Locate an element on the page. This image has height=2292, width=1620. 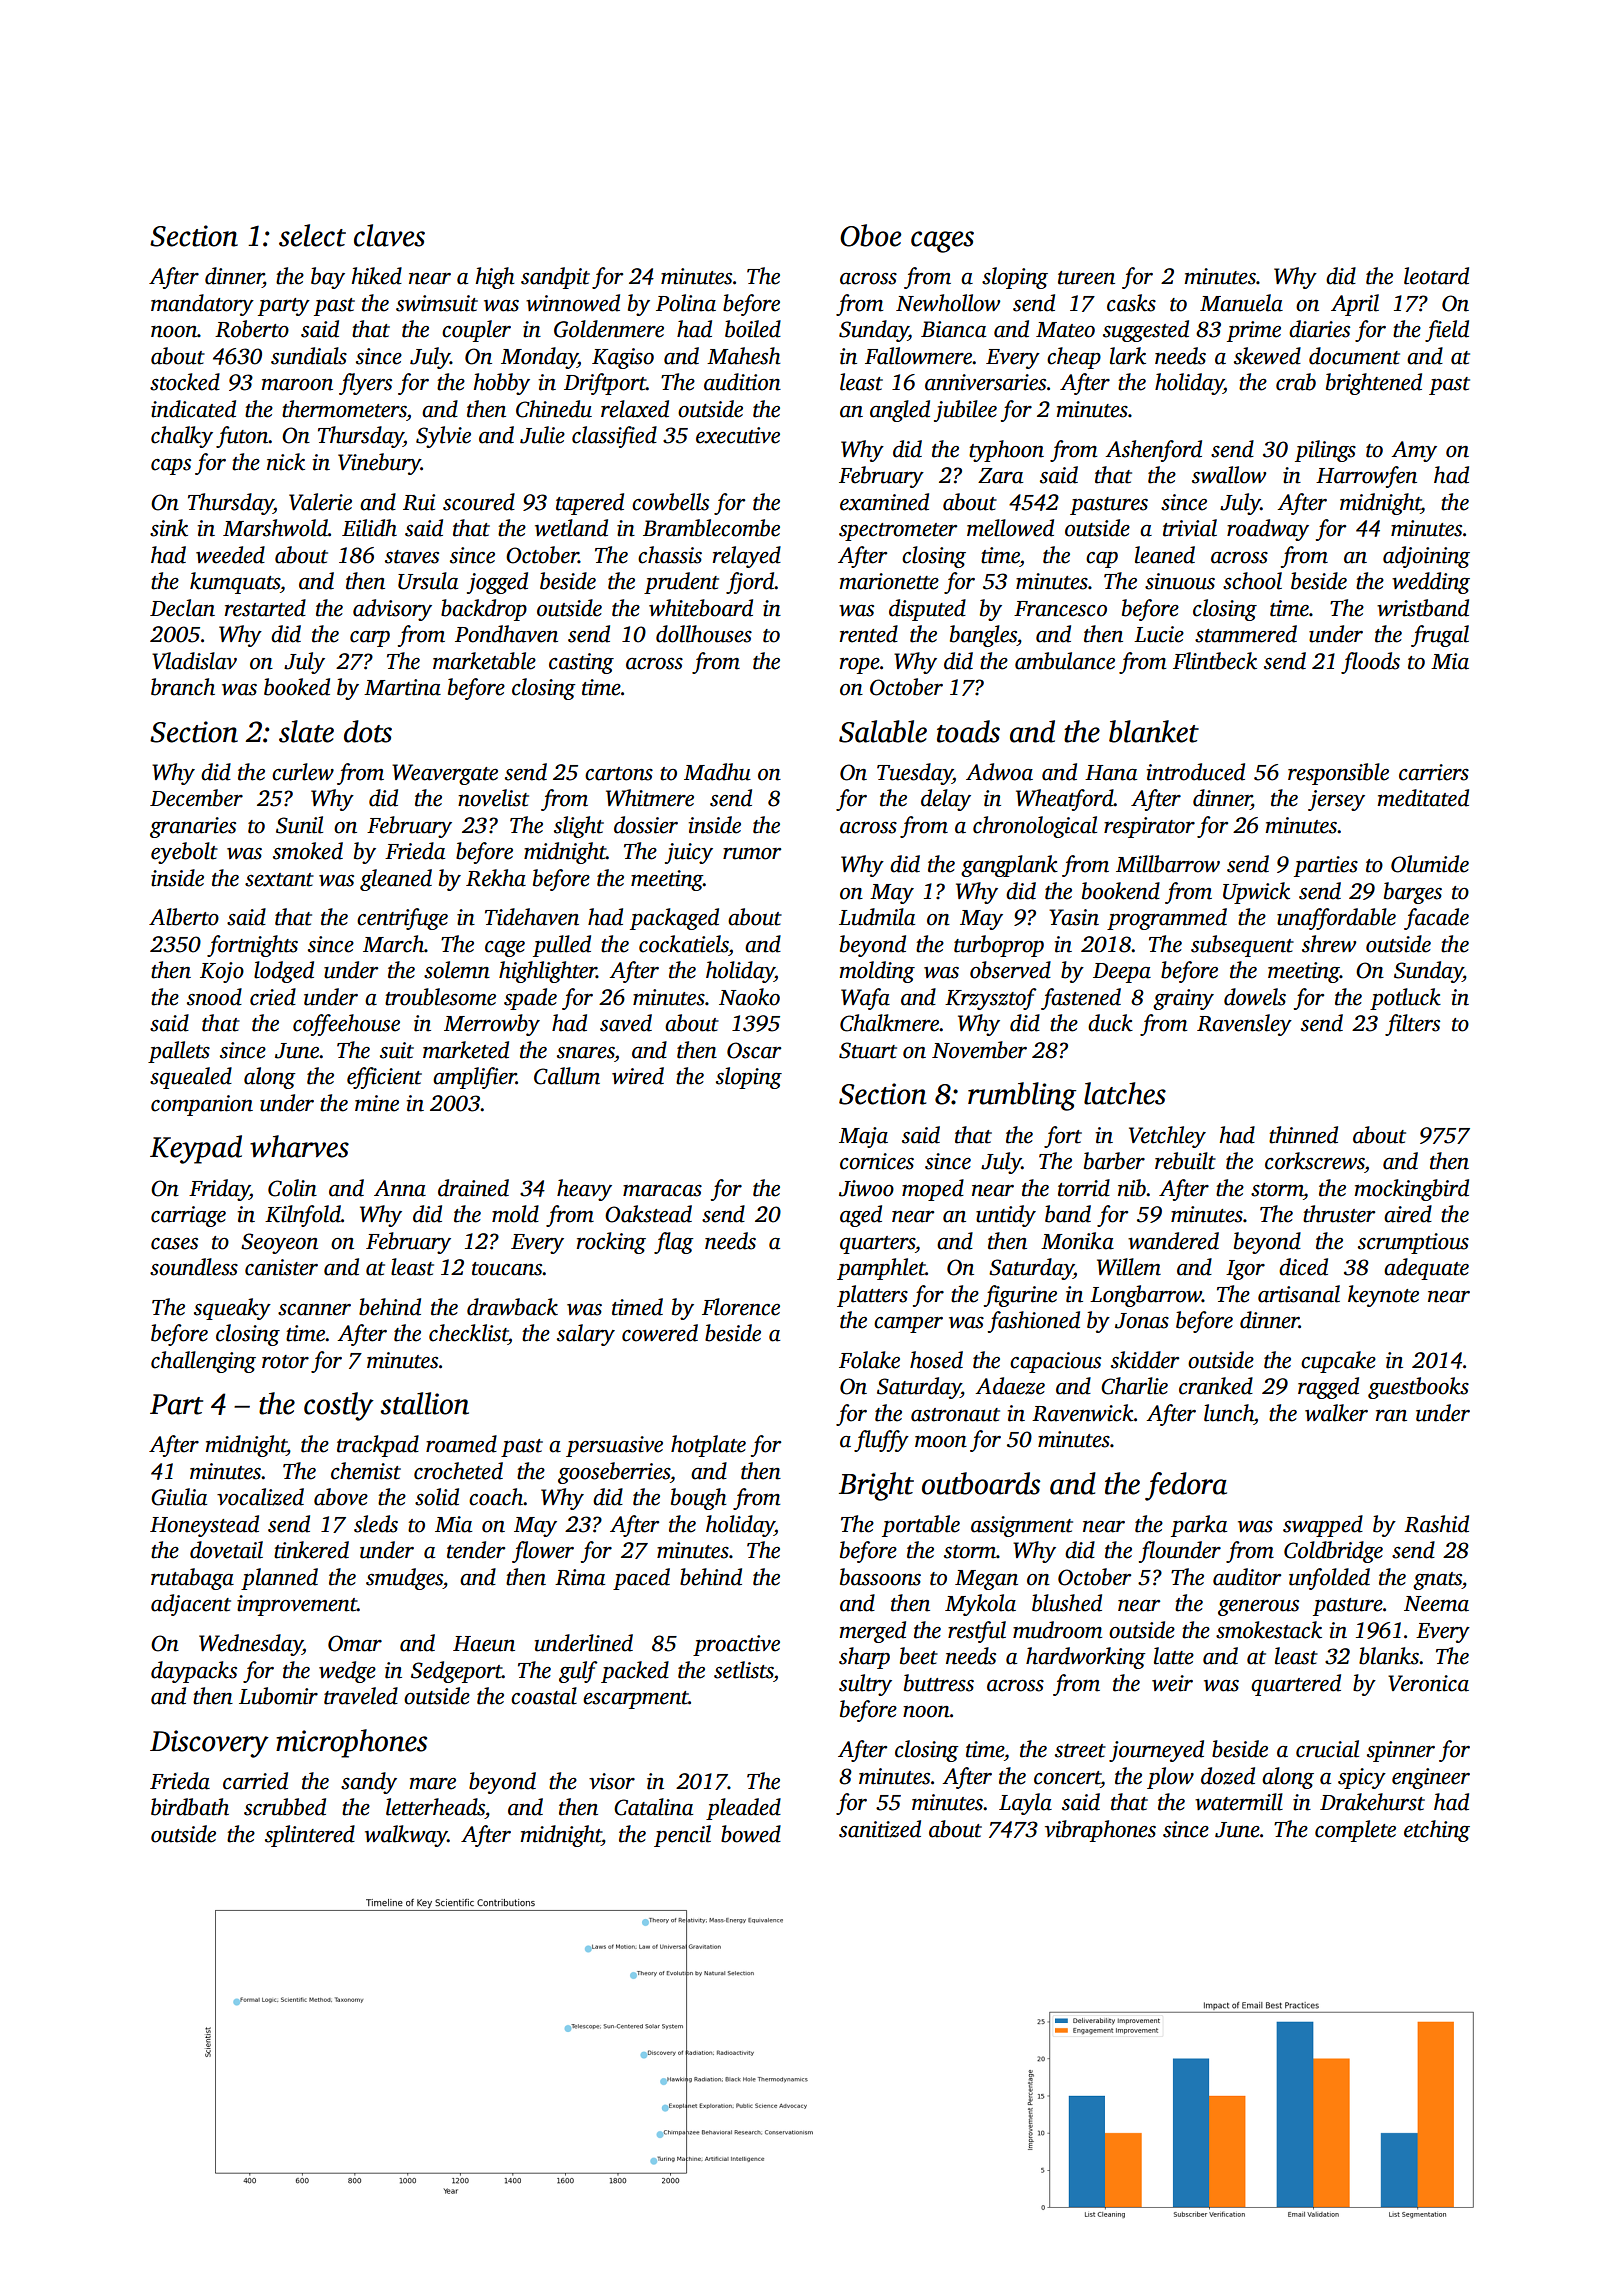
Giulia is located at coordinates (179, 1497).
